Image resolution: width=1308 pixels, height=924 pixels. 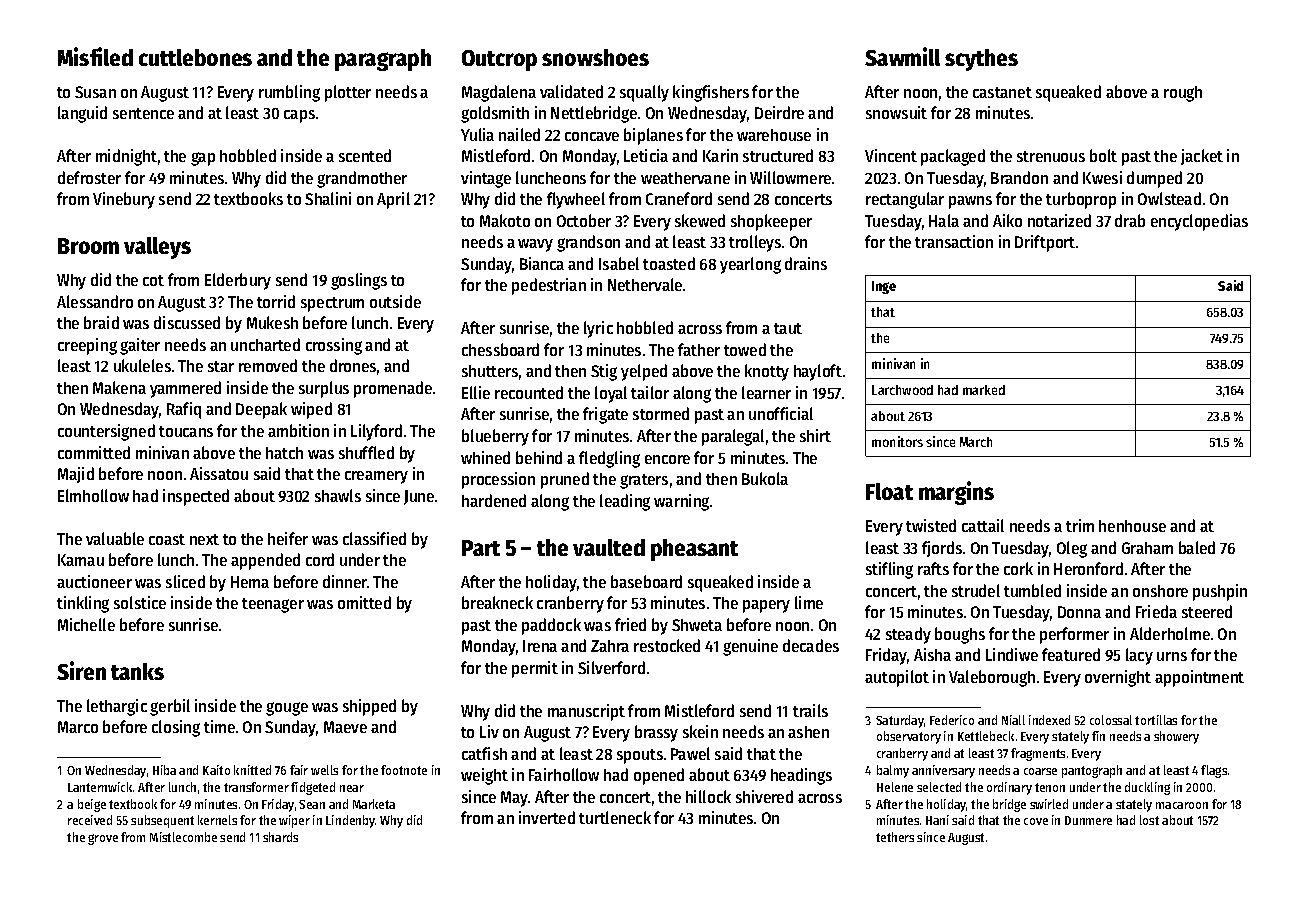 What do you see at coordinates (100, 787) in the screenshot?
I see `Lanternwick` at bounding box center [100, 787].
